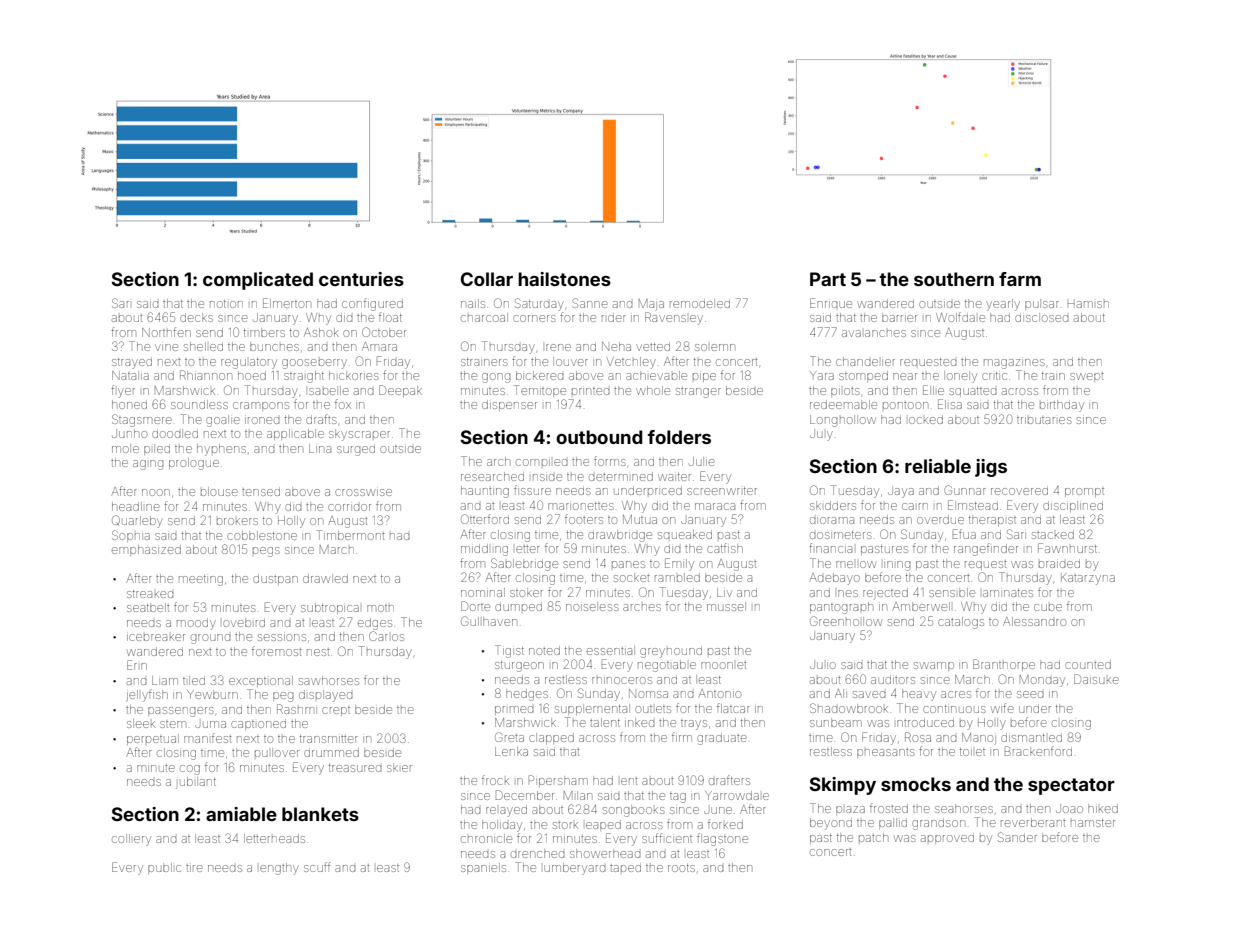 Image resolution: width=1233 pixels, height=952 pixels. Describe the element at coordinates (873, 837) in the document. I see `patch` at that location.
